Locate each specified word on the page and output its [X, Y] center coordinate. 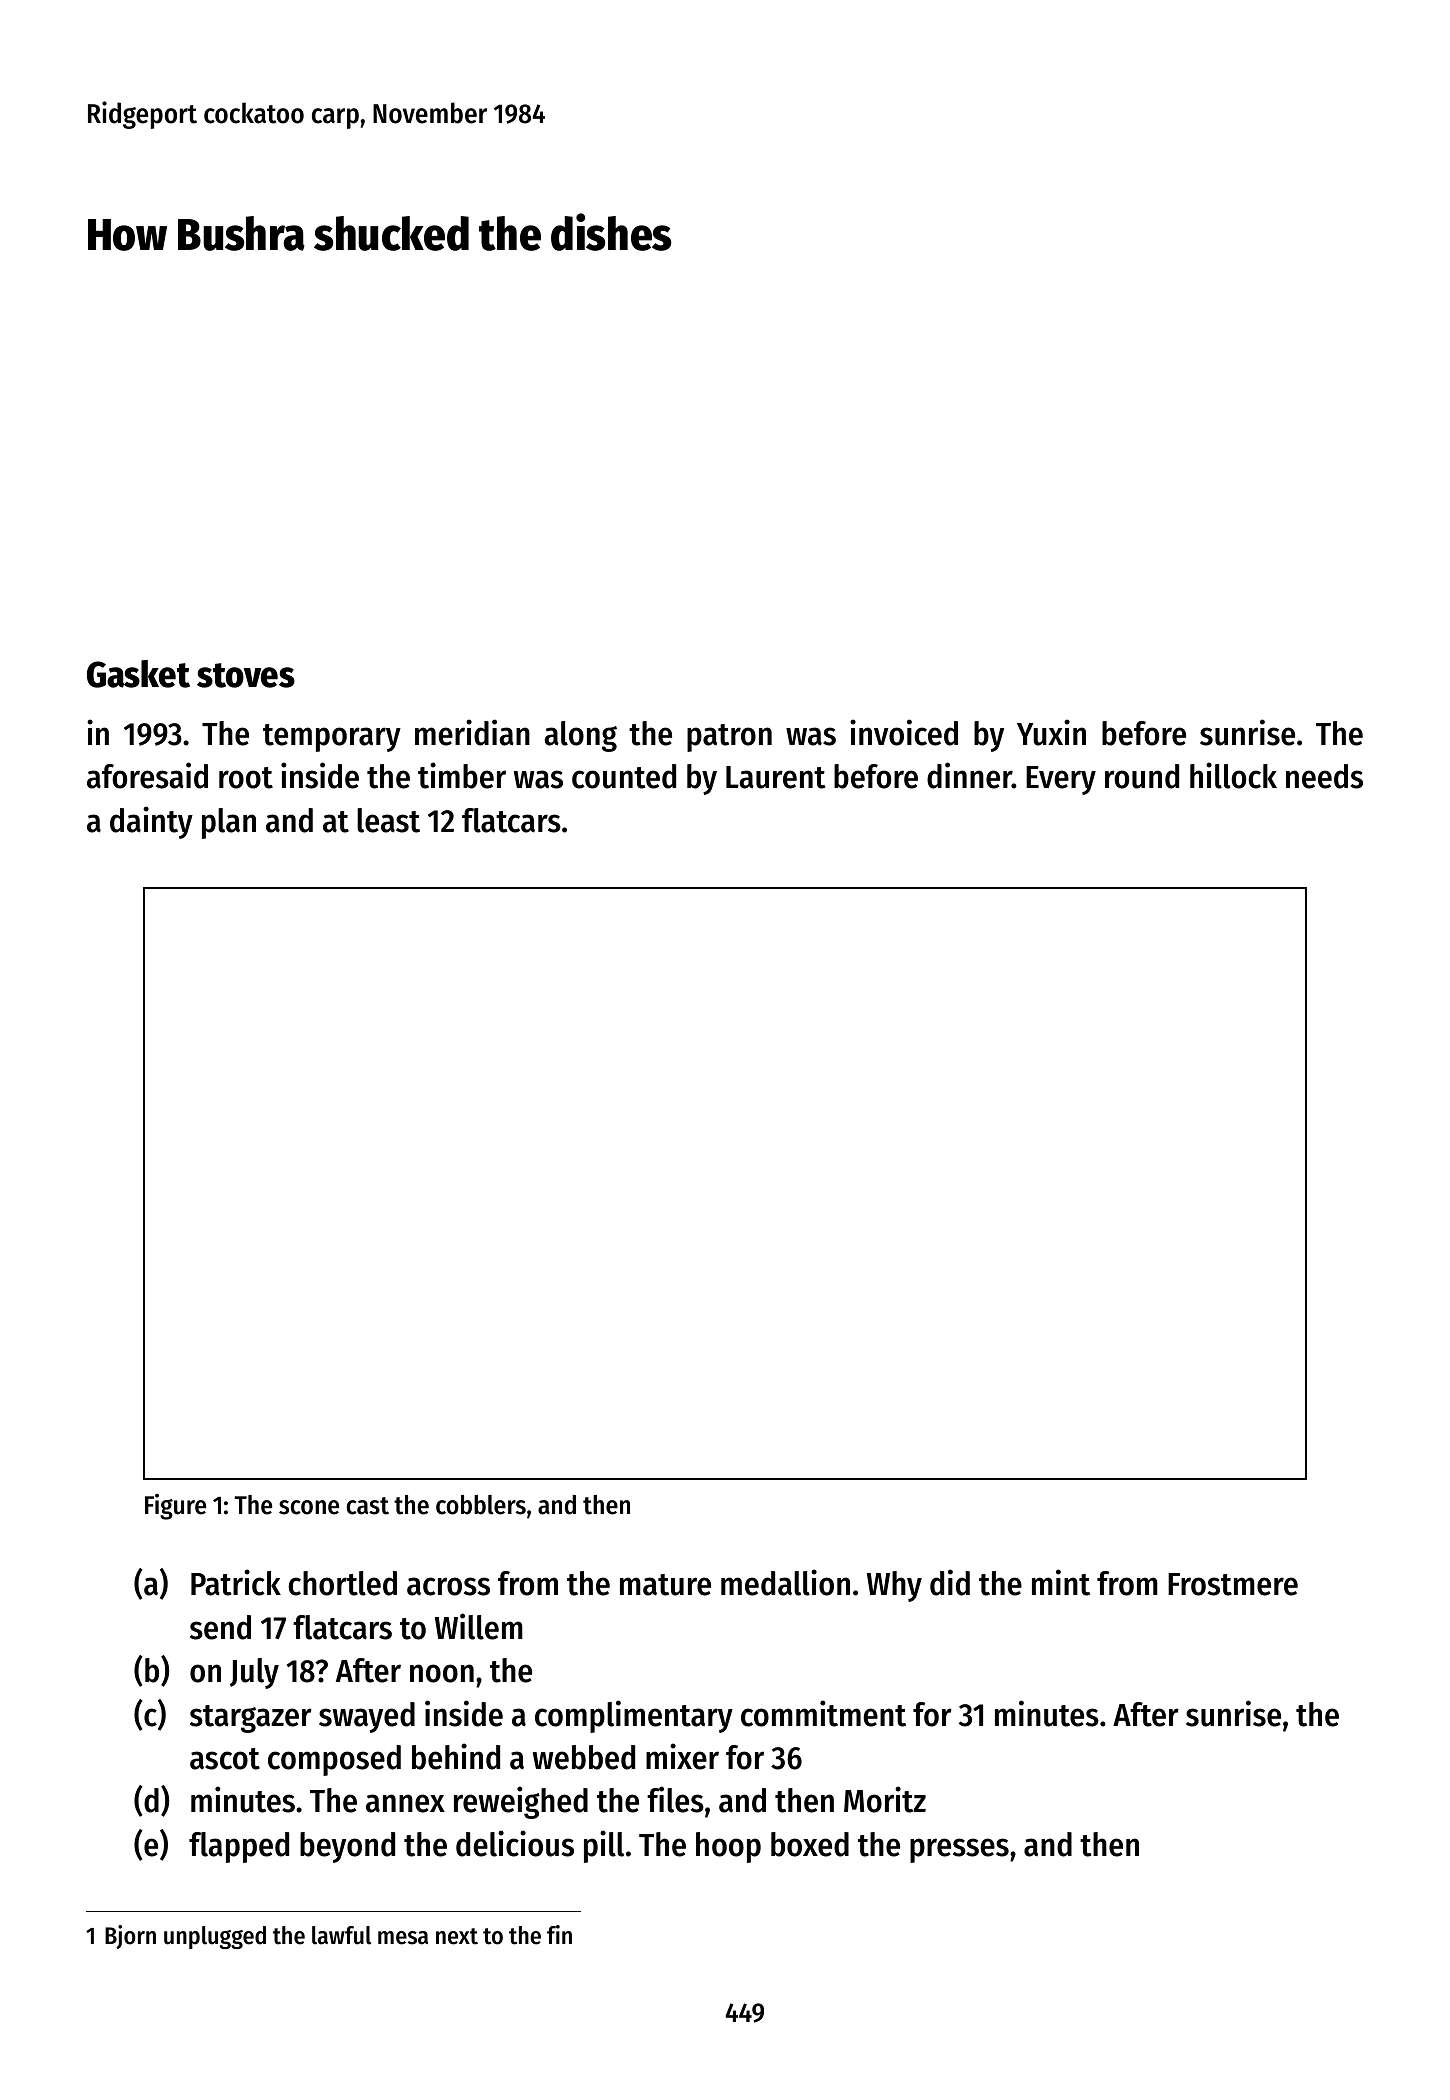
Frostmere [1233, 1584]
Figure [175, 1507]
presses [959, 1850]
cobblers [481, 1505]
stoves [246, 675]
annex [405, 1803]
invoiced [904, 732]
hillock [1233, 775]
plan [229, 823]
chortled [342, 1583]
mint [1061, 1582]
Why [894, 1586]
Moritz [885, 1799]
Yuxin [1051, 732]
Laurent [775, 777]
